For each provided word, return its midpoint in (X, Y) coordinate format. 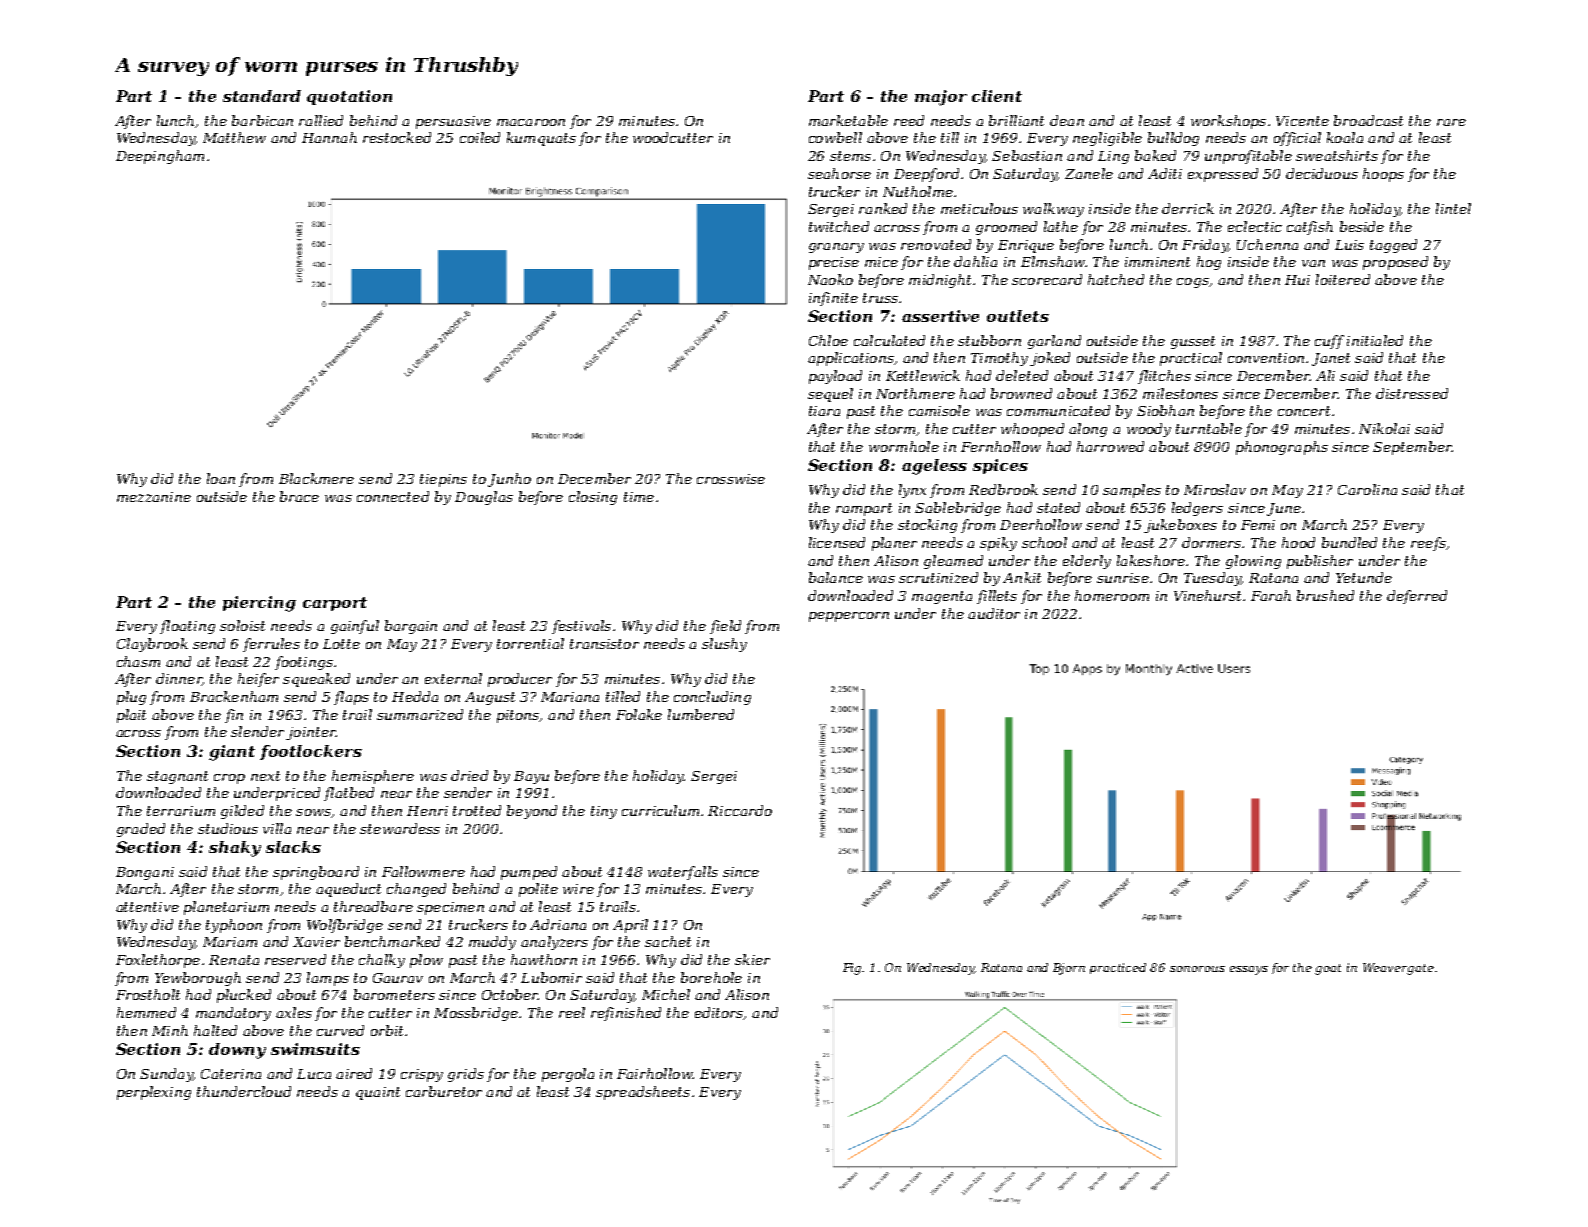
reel (572, 1012)
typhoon (234, 926)
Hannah (329, 137)
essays (1249, 970)
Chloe (828, 340)
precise (834, 263)
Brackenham (234, 696)
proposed (1395, 263)
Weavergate (1398, 969)
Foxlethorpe (158, 961)
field (725, 627)
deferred (1417, 597)
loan (221, 478)
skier (752, 959)
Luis (1349, 245)
